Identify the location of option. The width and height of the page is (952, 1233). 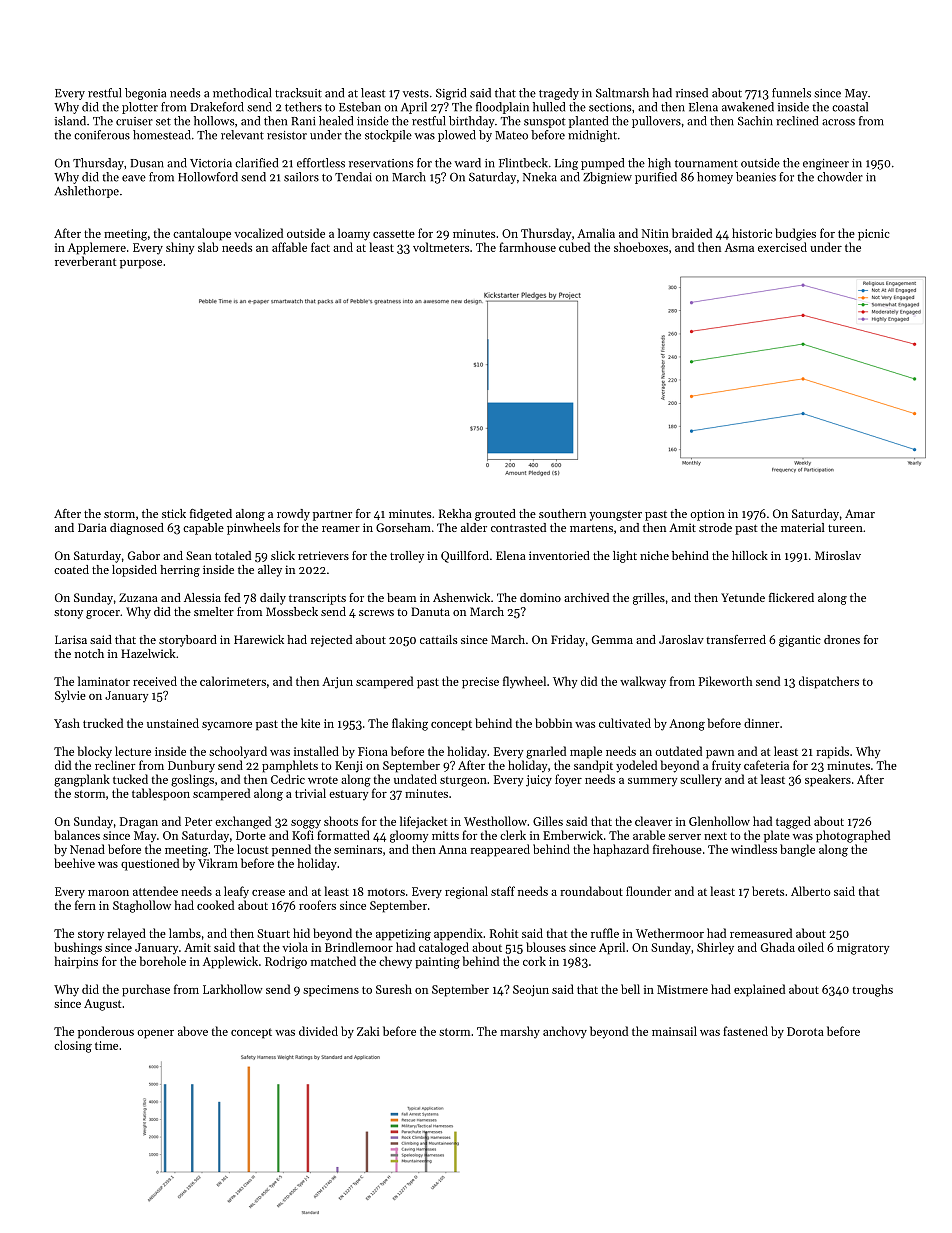
(707, 515).
